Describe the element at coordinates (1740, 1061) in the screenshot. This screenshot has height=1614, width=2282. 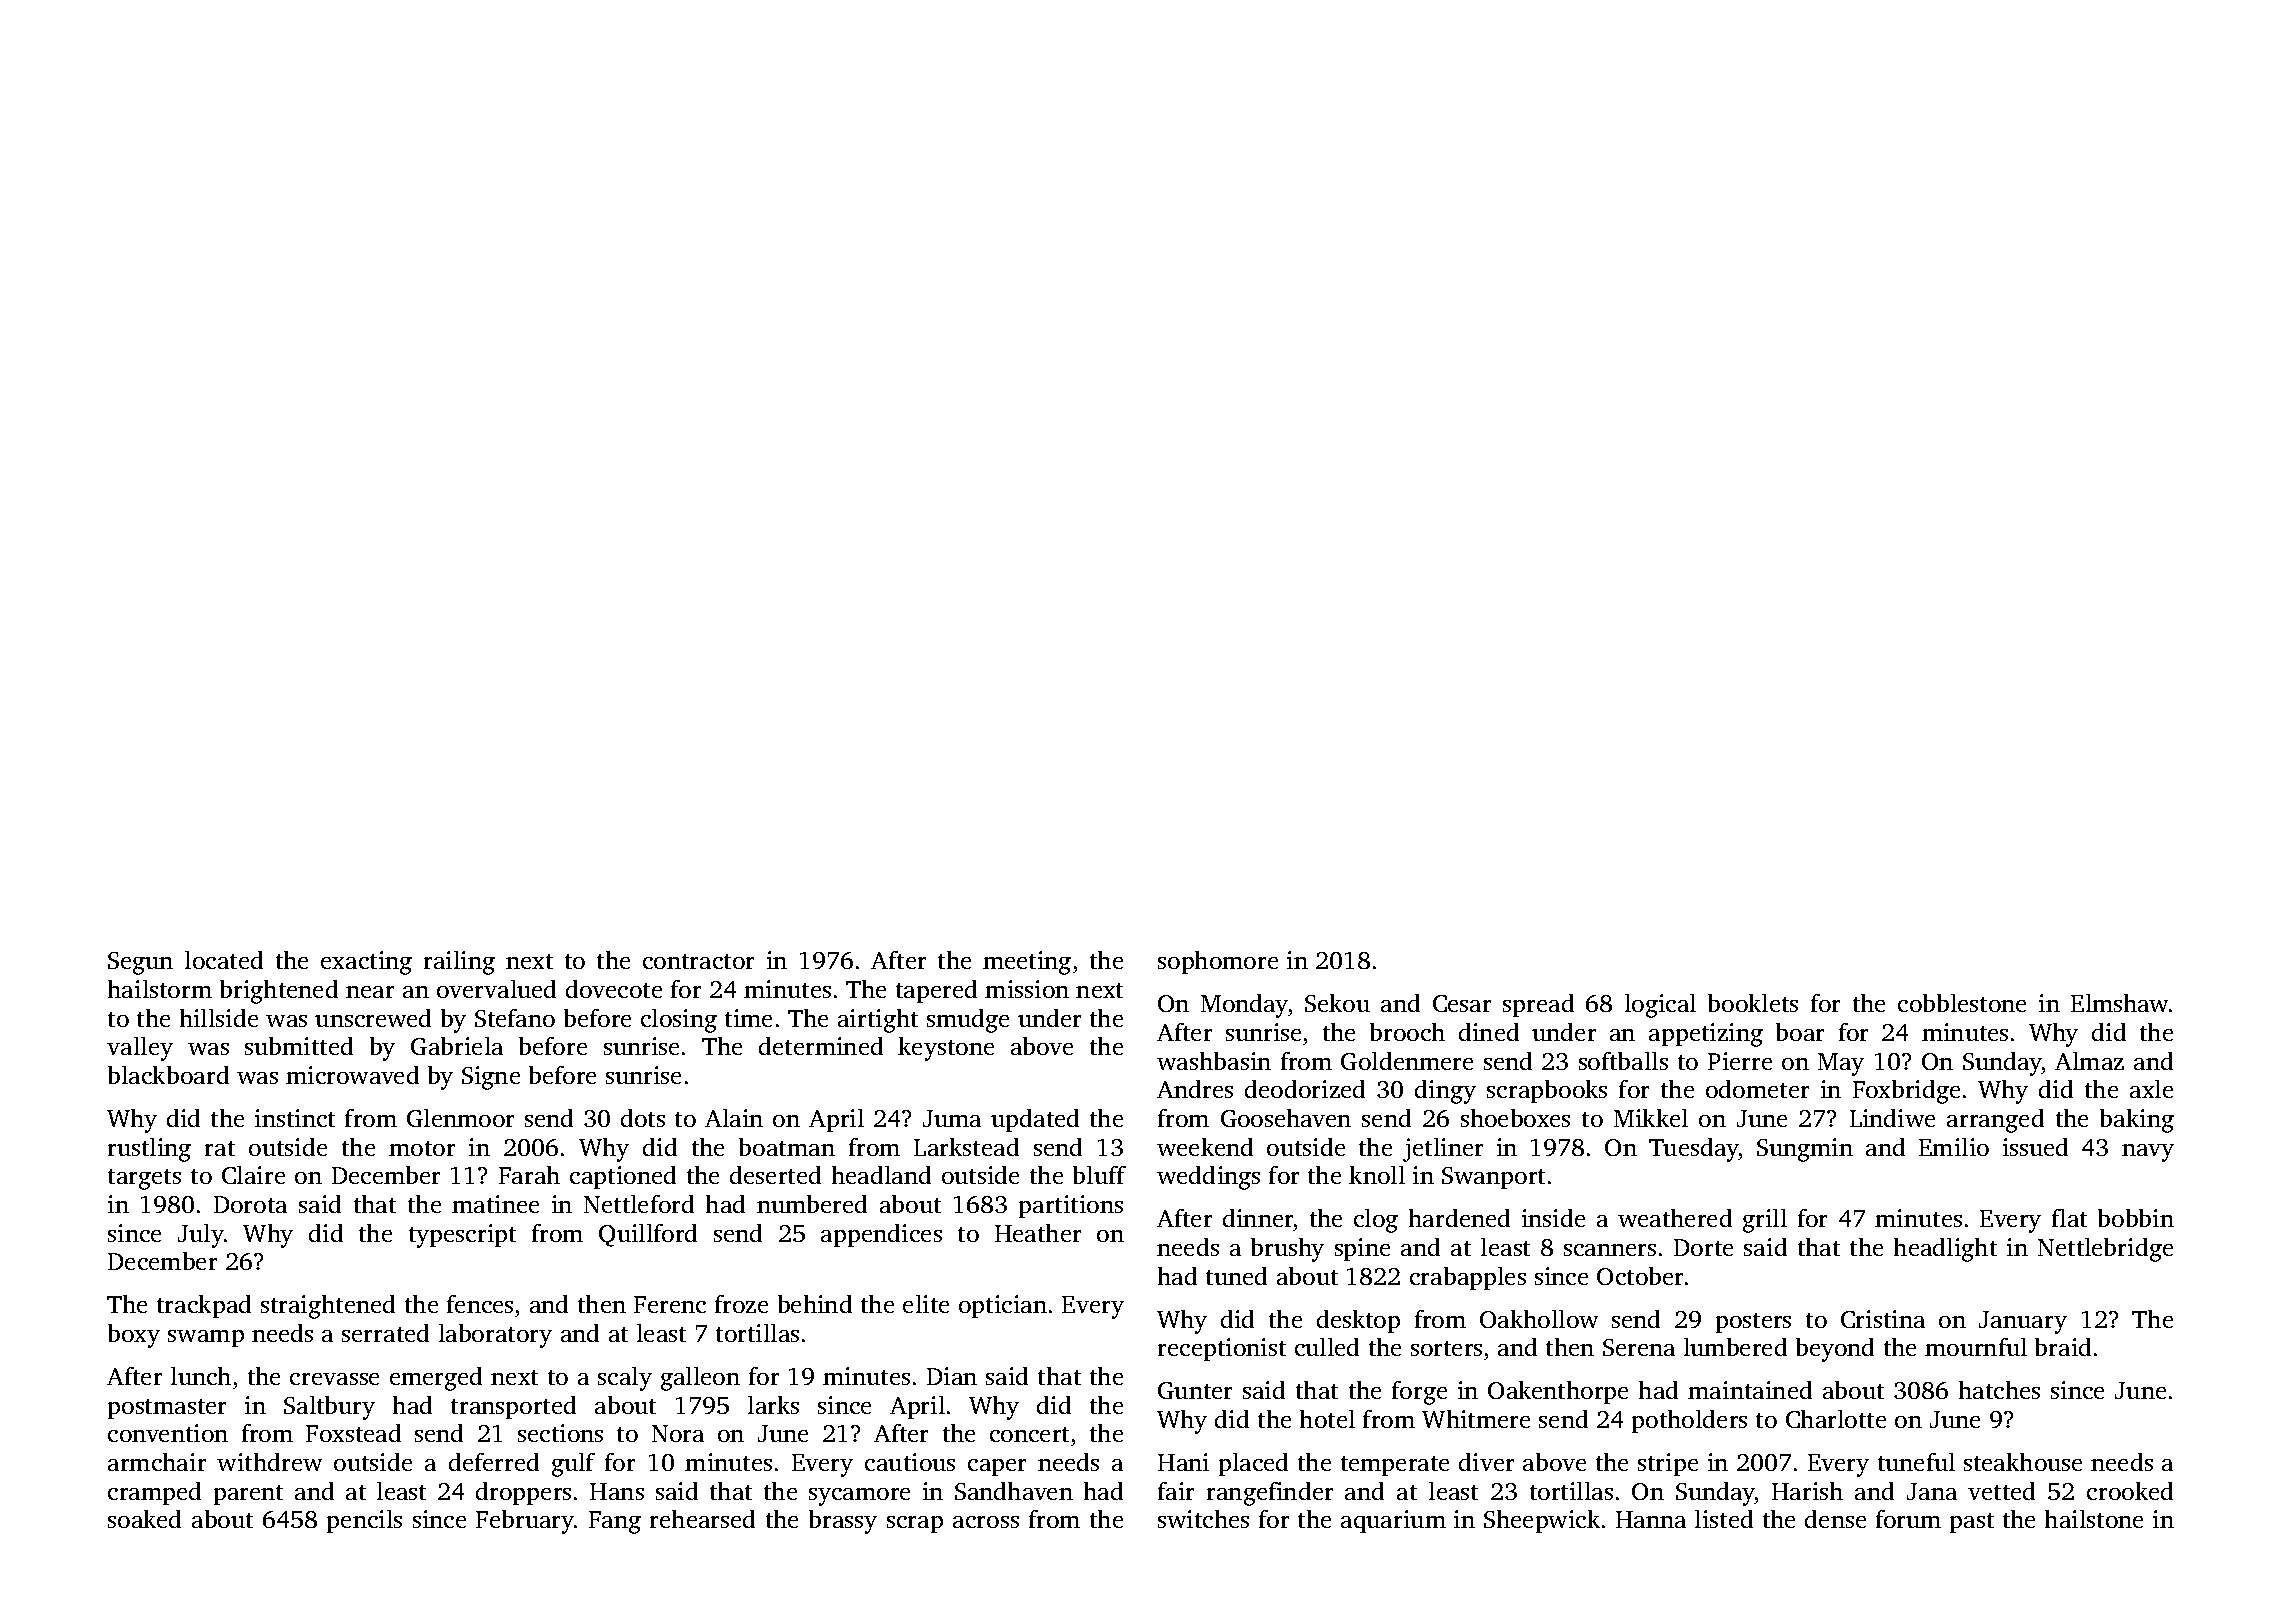
I see `Pierre` at that location.
